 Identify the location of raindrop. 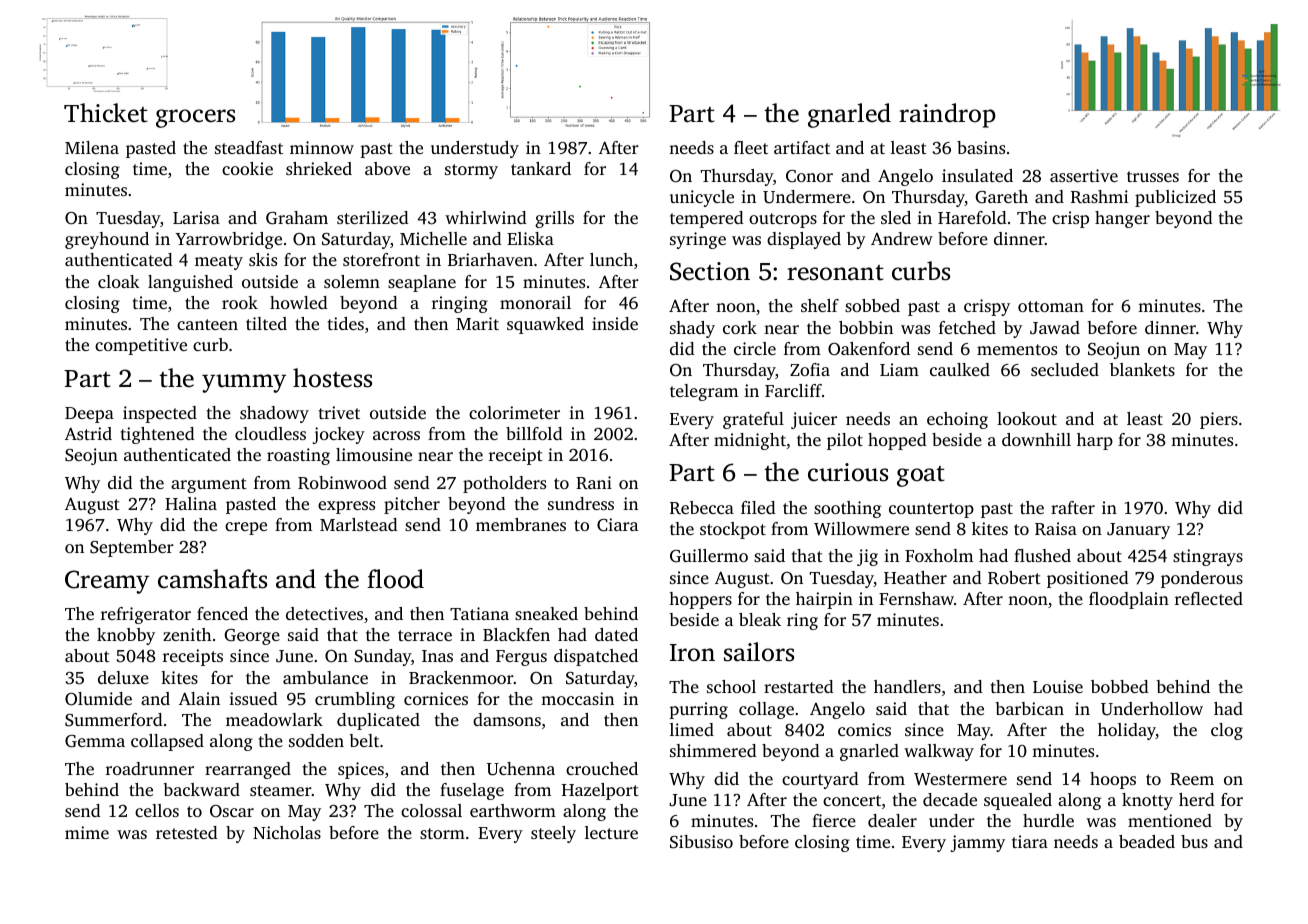
(947, 115).
